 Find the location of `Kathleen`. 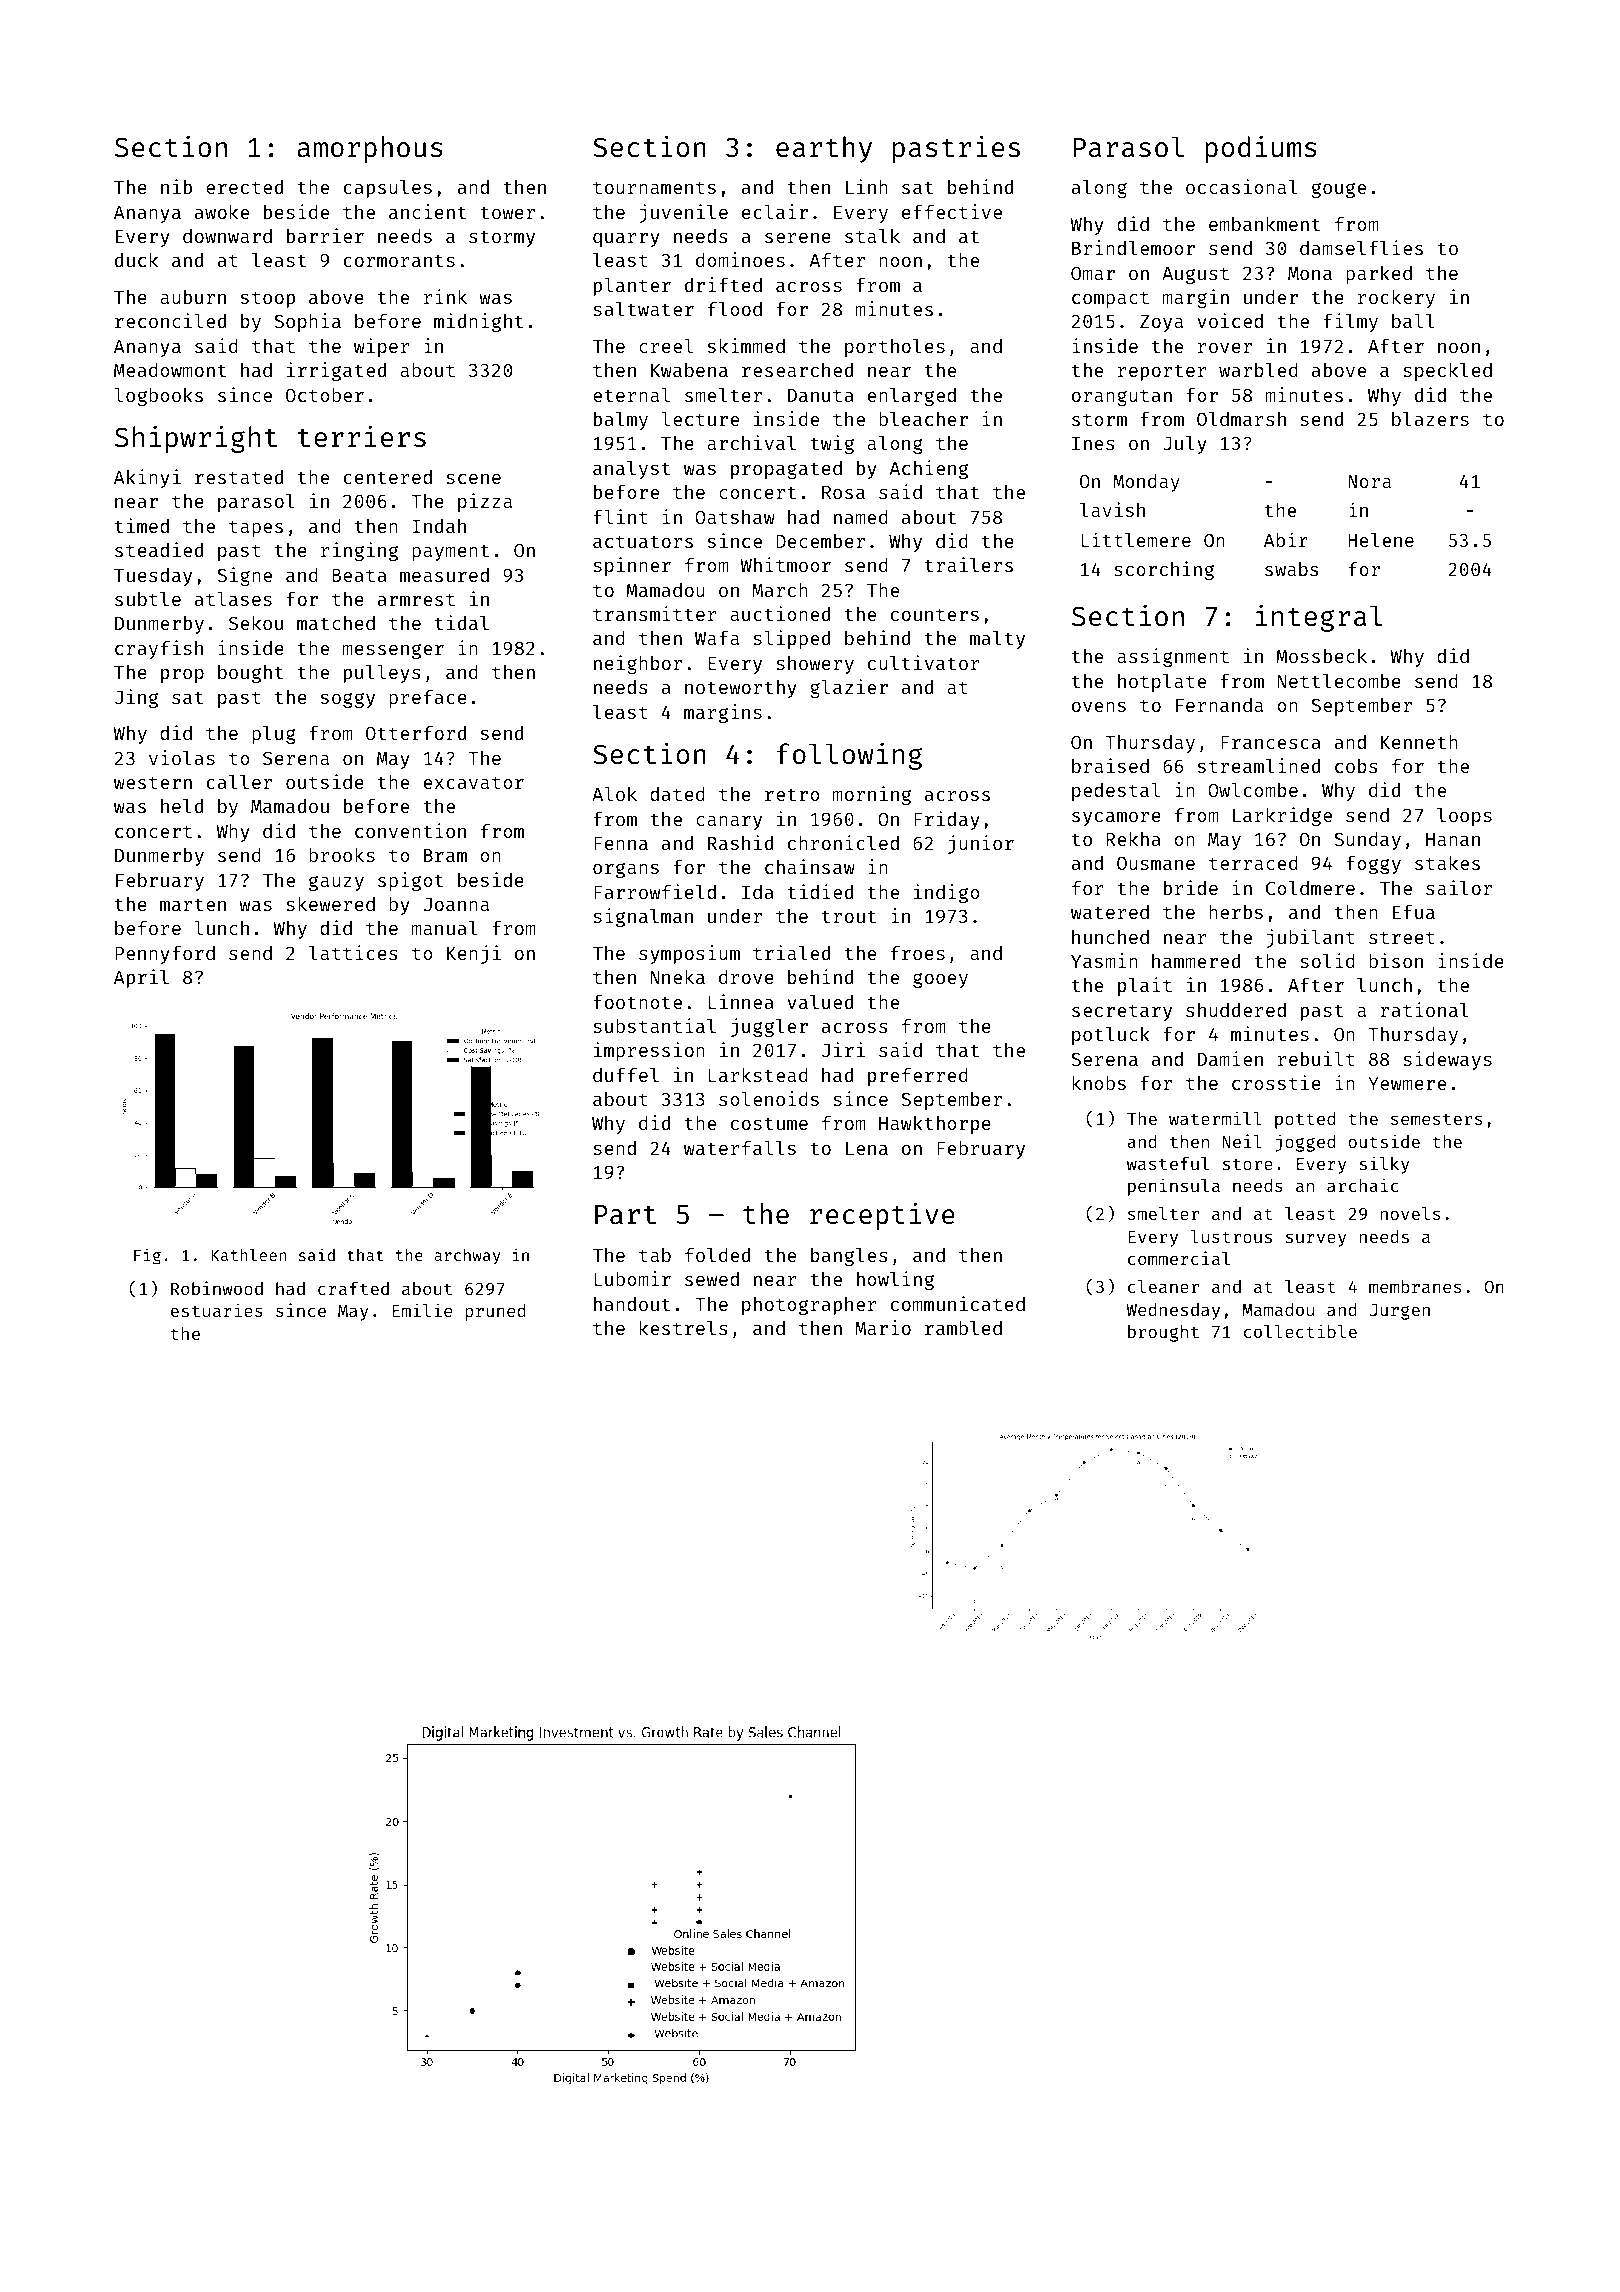

Kathleen is located at coordinates (248, 1255).
